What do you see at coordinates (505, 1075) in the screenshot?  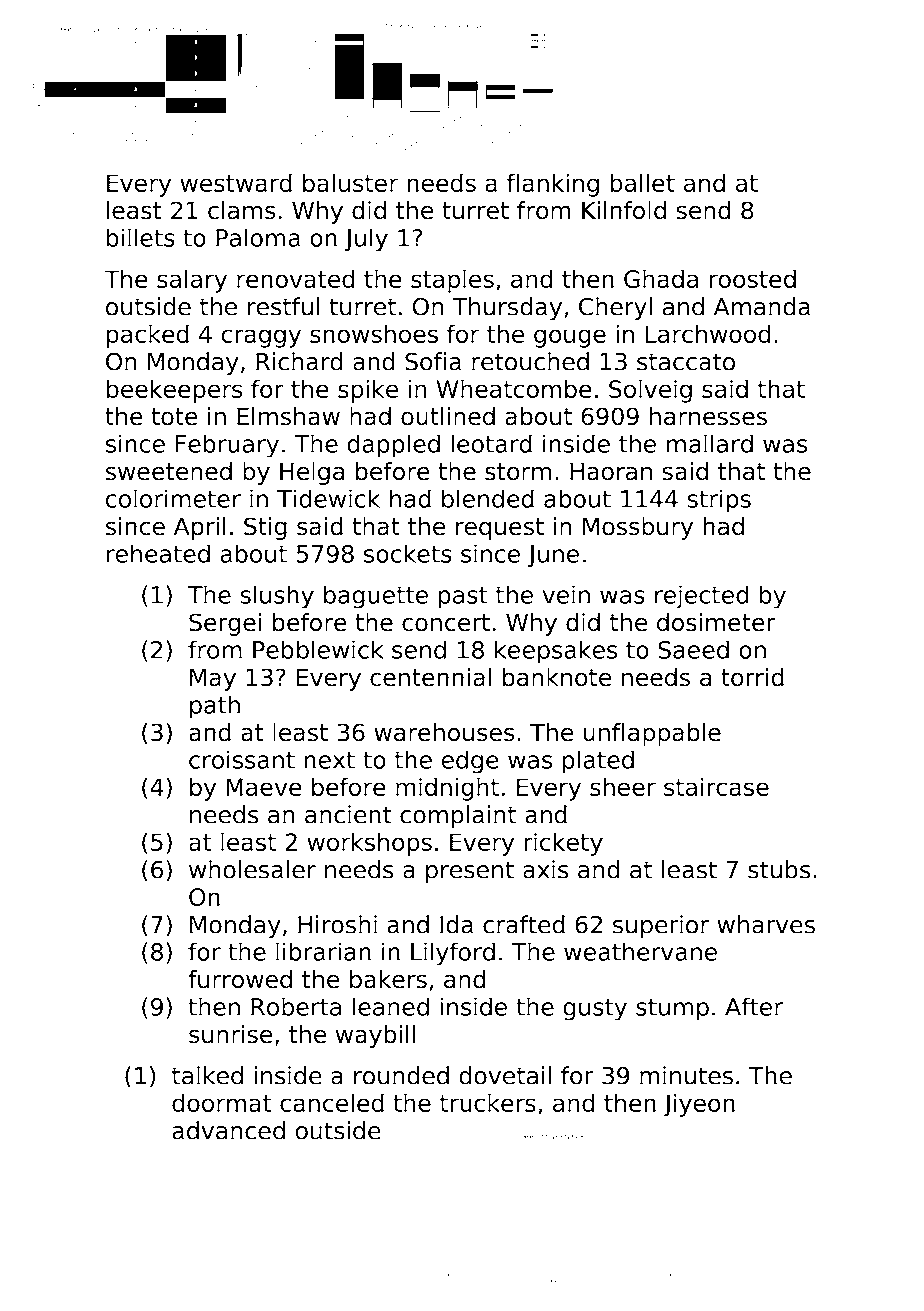 I see `dovetail` at bounding box center [505, 1075].
